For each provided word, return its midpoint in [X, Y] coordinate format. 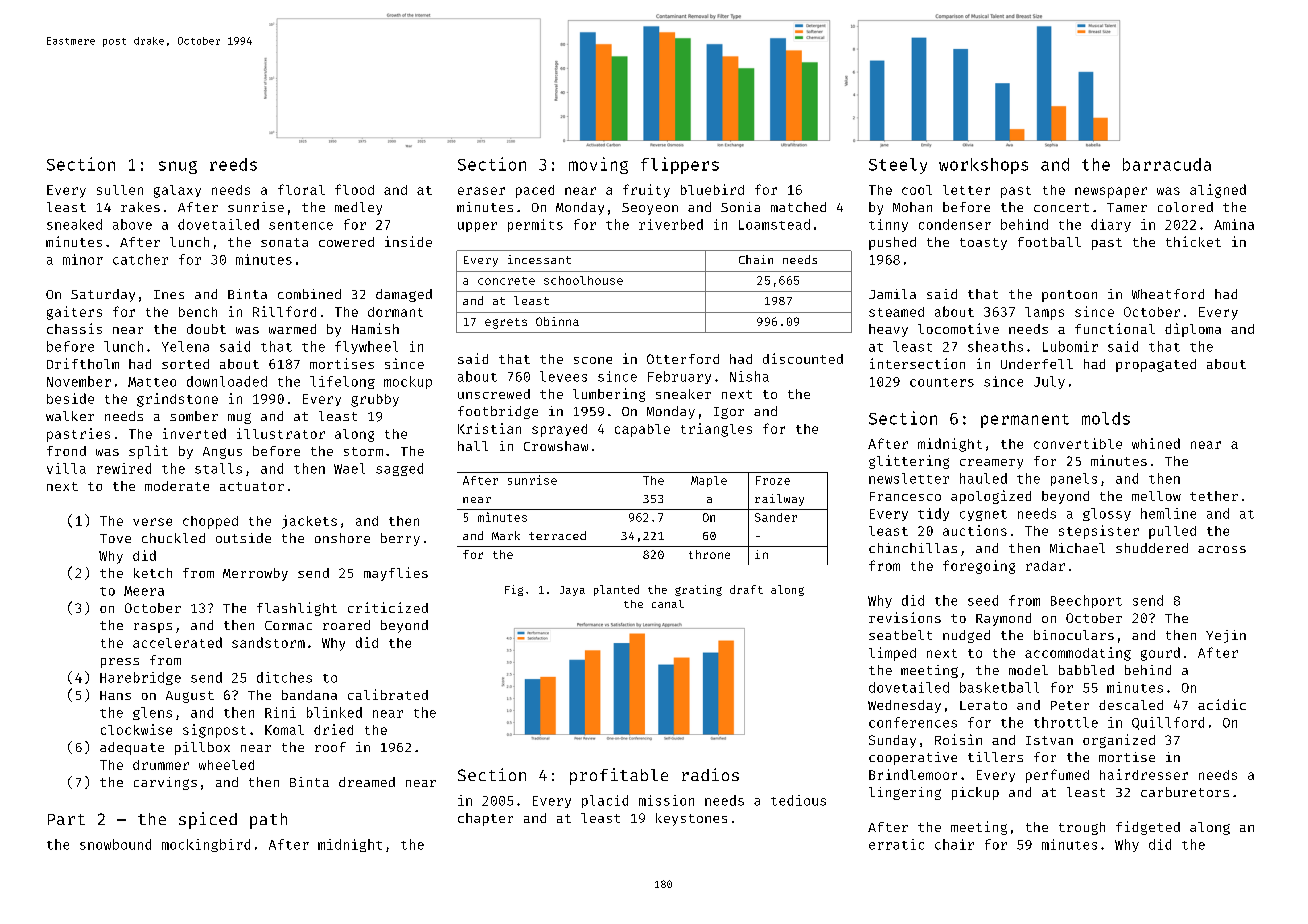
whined [1156, 443]
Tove [115, 538]
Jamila [892, 294]
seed [983, 600]
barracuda [1167, 164]
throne [709, 554]
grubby [375, 400]
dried [333, 729]
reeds [233, 164]
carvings [165, 783]
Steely [898, 166]
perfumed [1057, 776]
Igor [729, 413]
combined [309, 294]
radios [710, 774]
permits [535, 225]
